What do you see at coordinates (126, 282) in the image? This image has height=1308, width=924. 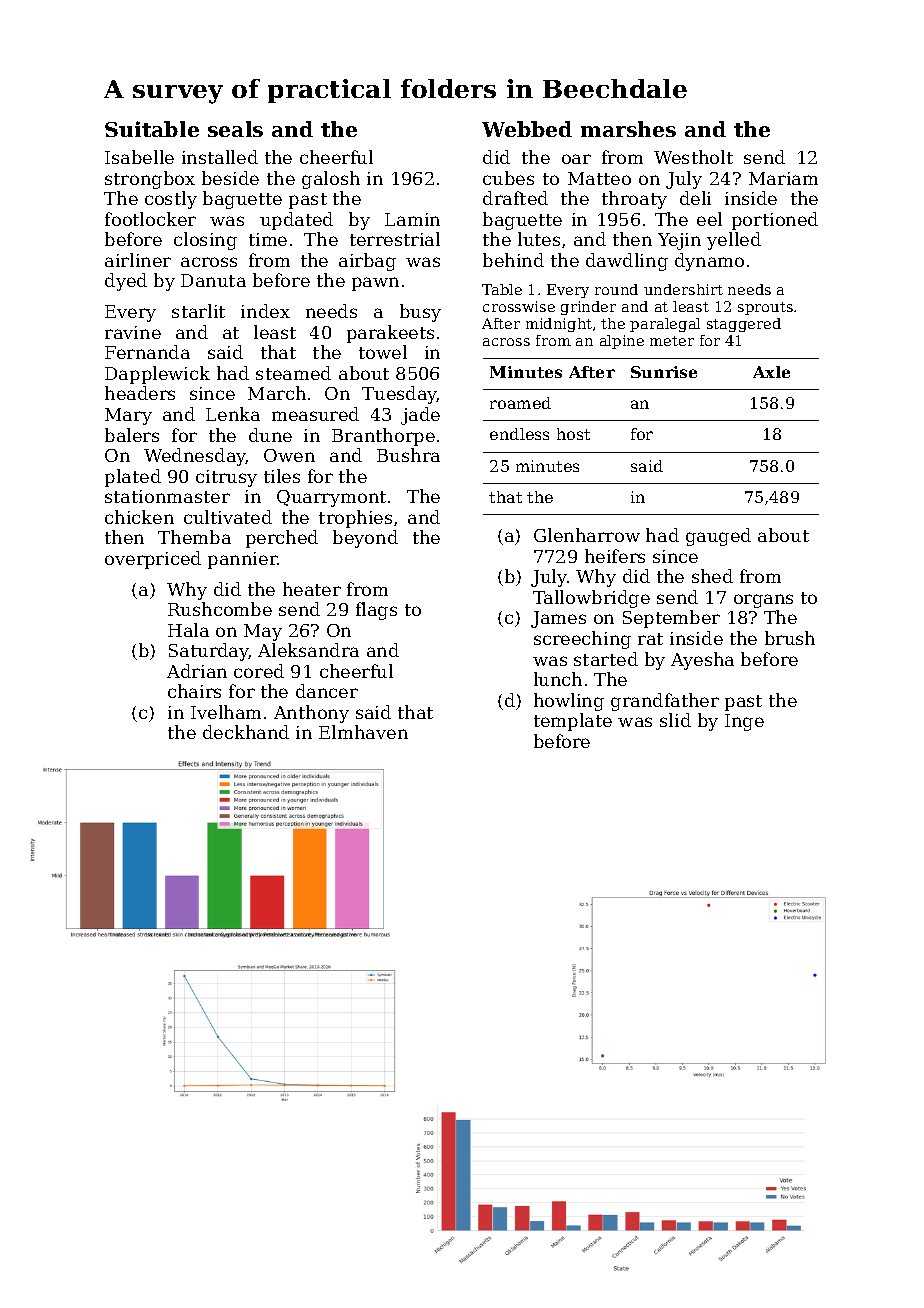 I see `dyed` at bounding box center [126, 282].
